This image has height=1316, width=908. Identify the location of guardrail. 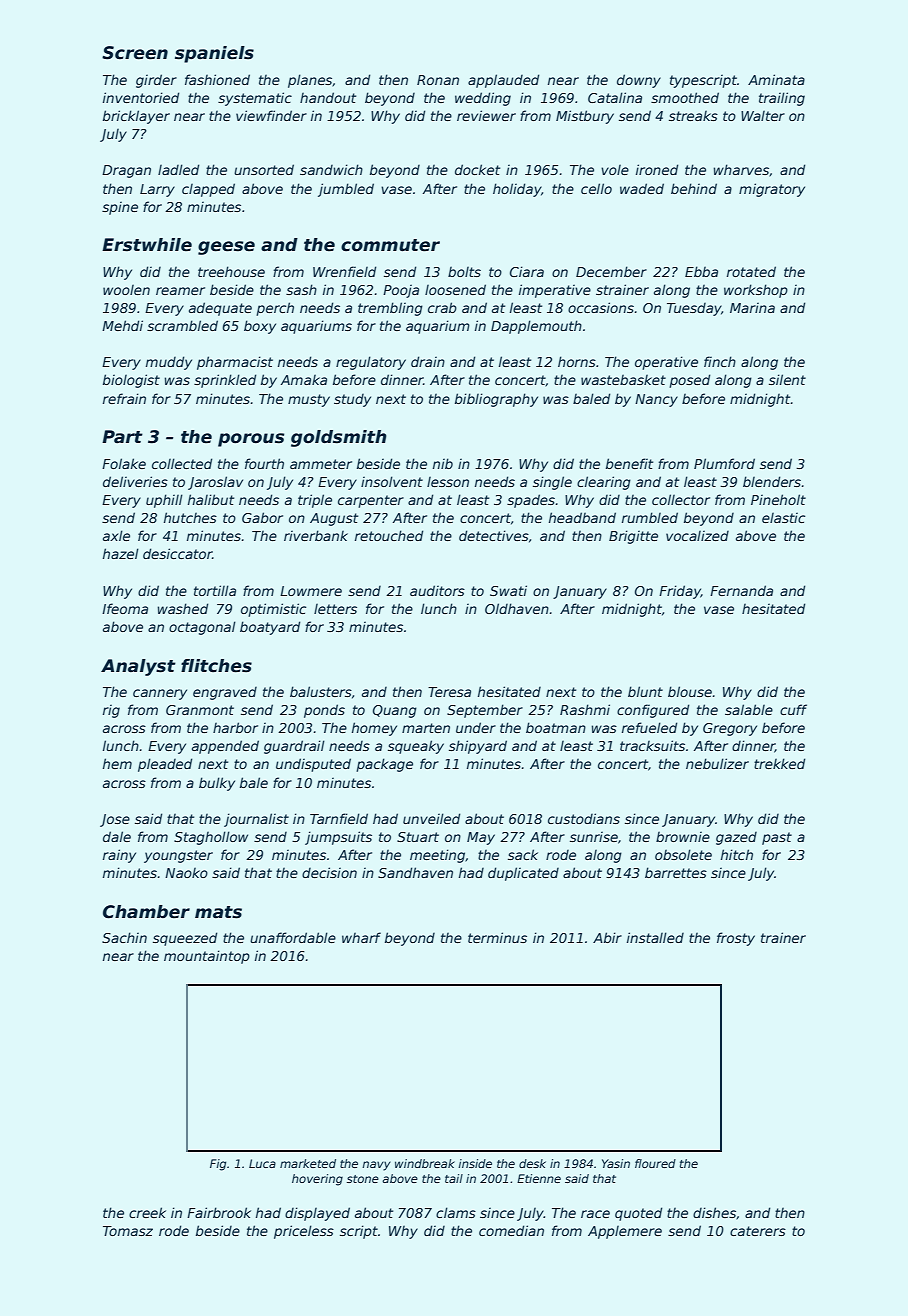
(294, 747).
